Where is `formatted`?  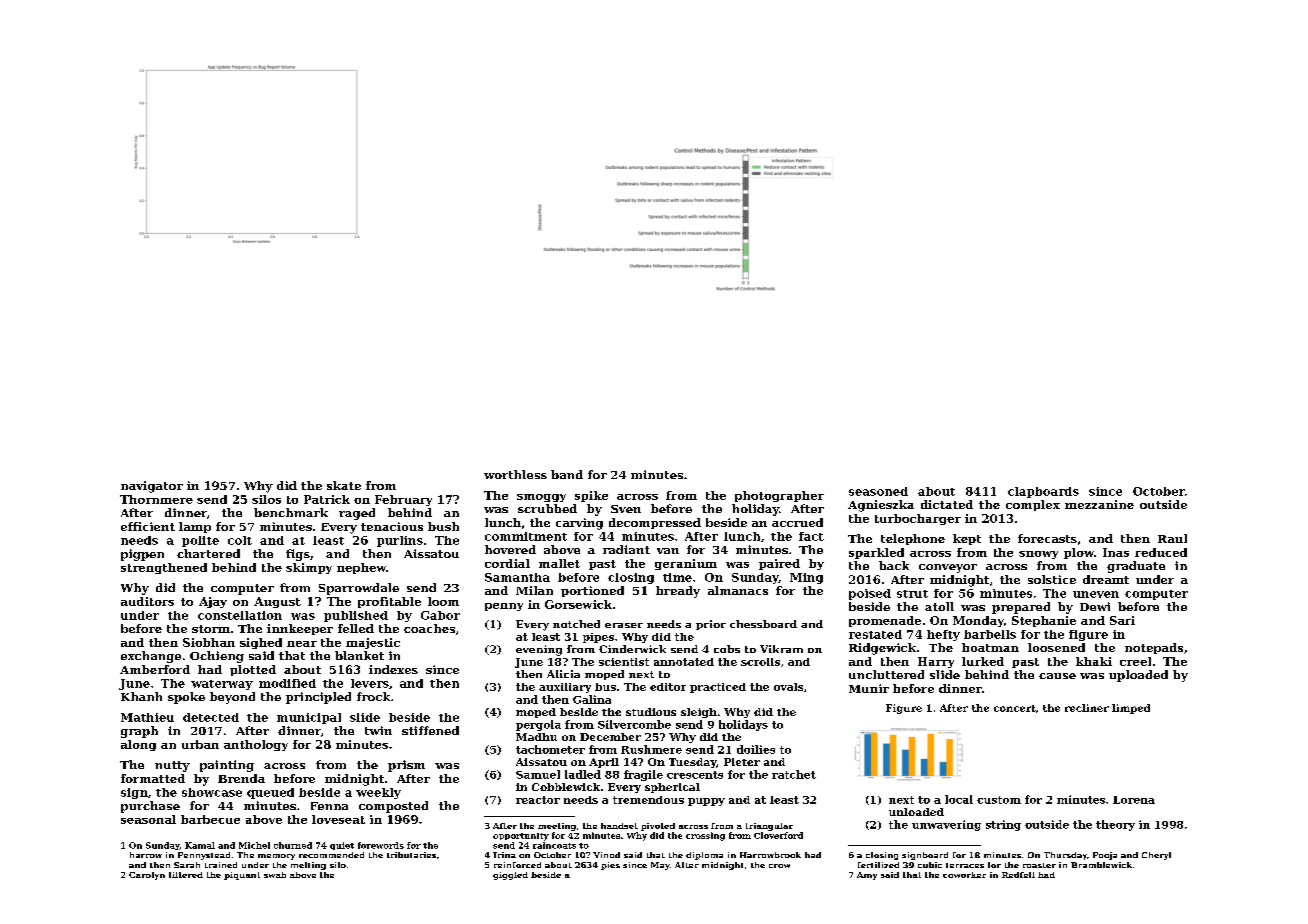 formatted is located at coordinates (153, 778).
